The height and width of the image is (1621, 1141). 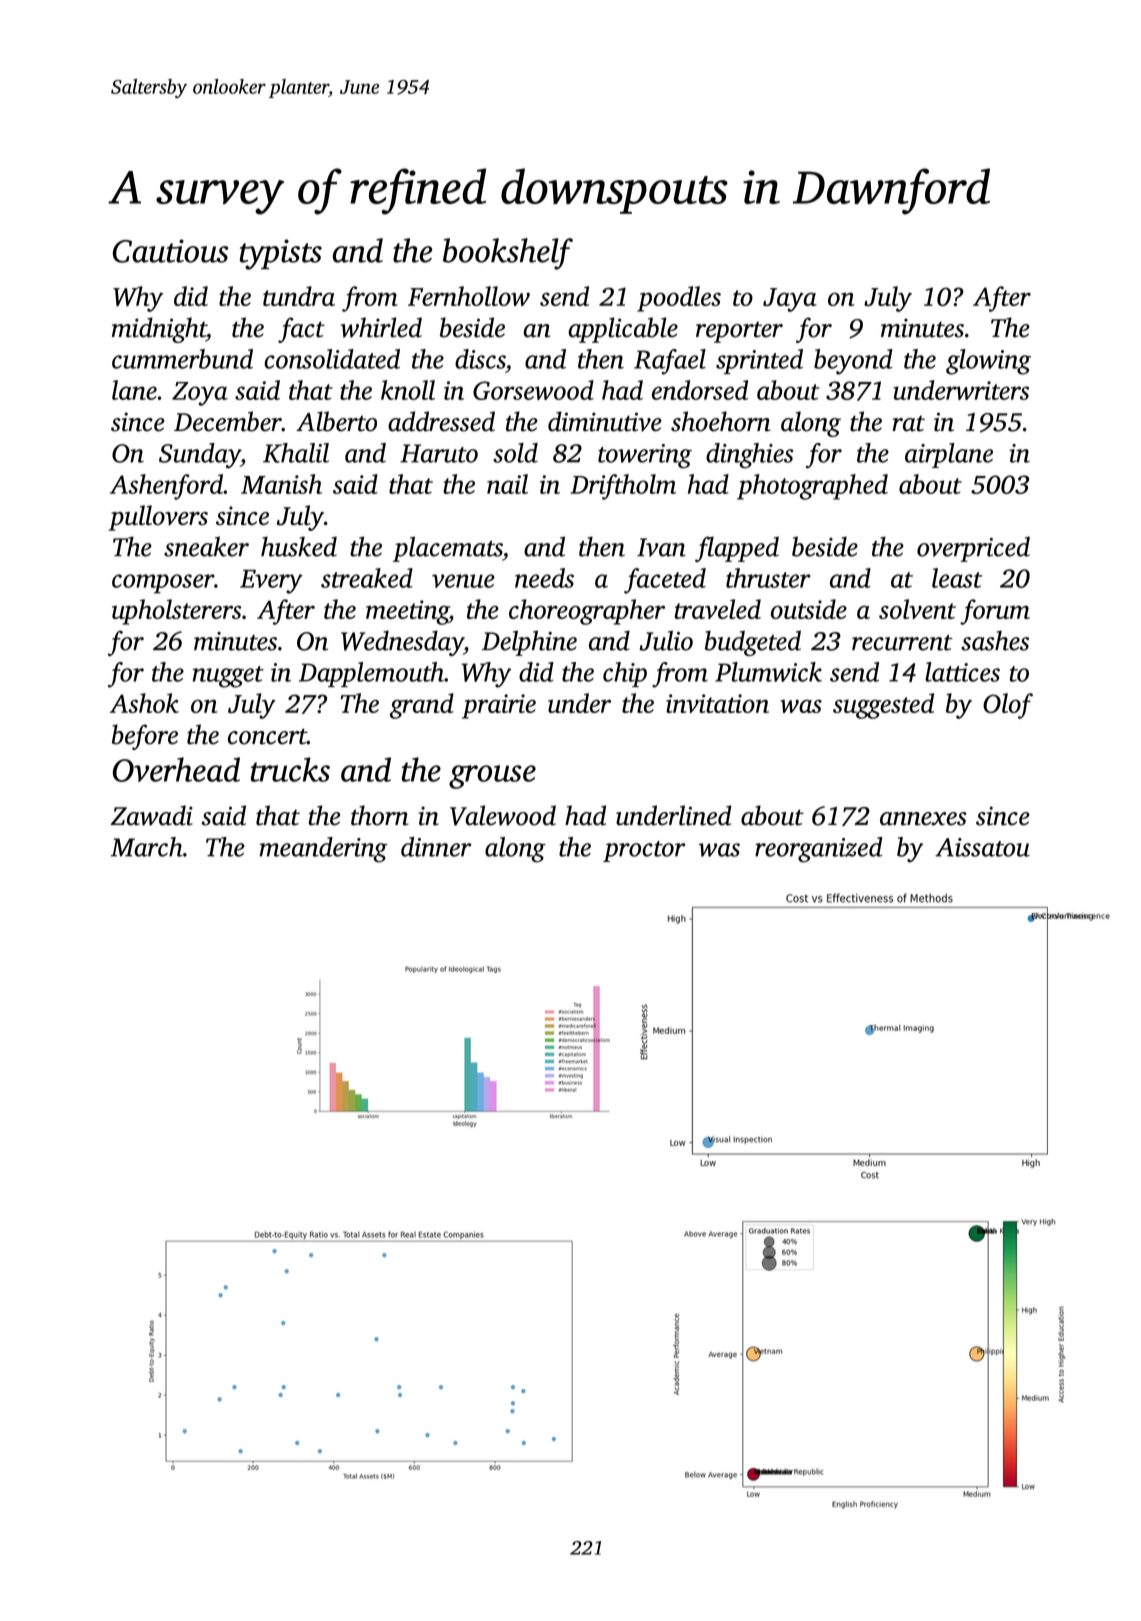 I want to click on Olof, so click(x=1008, y=706).
